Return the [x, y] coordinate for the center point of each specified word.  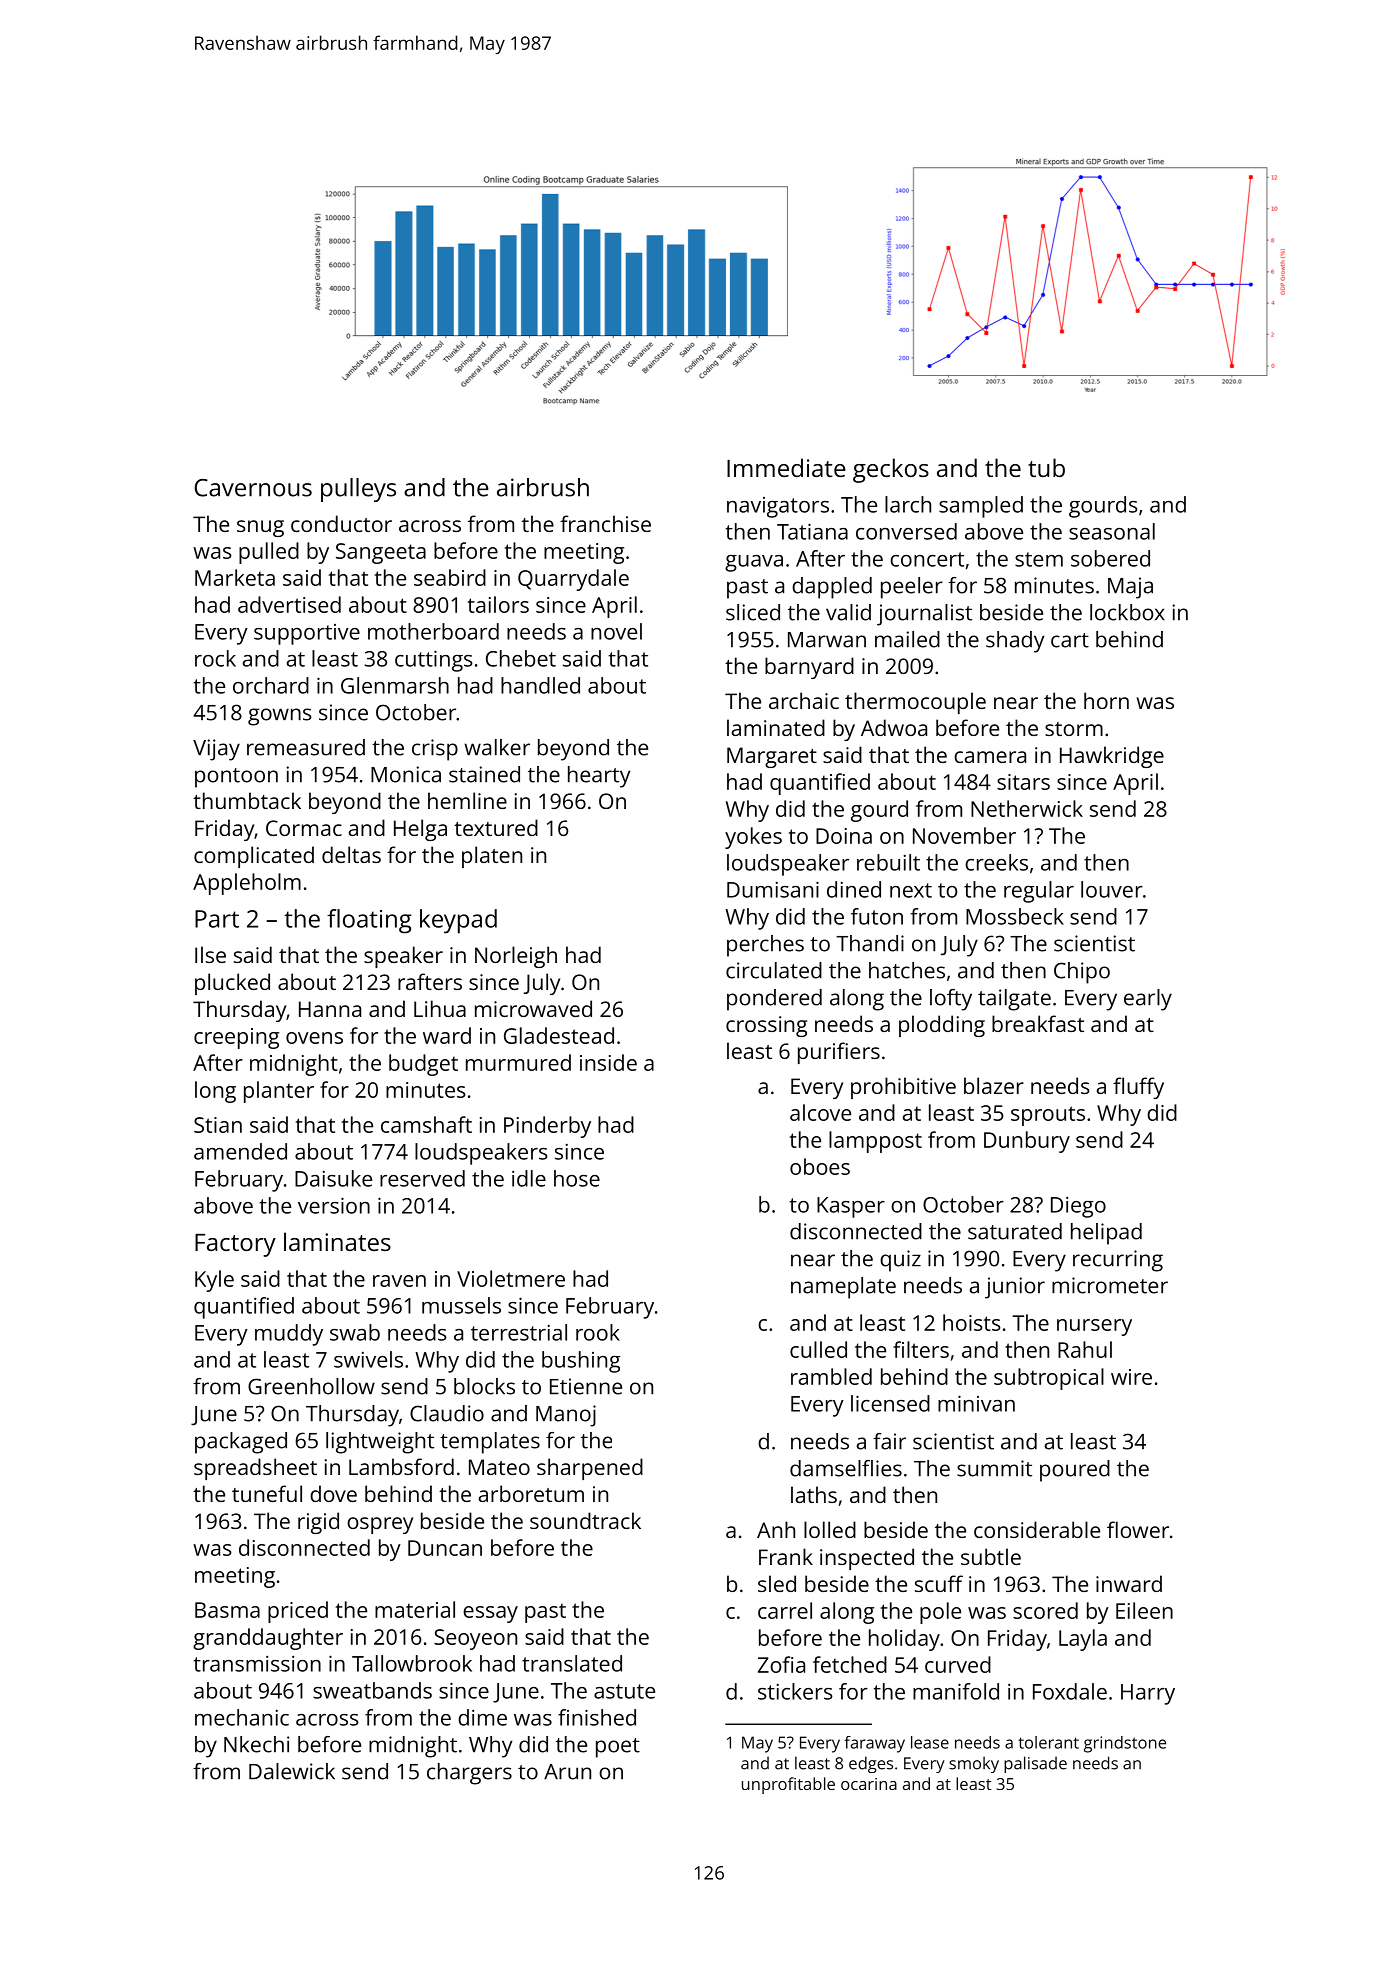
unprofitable [788, 1785]
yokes [753, 838]
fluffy [1138, 1088]
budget [423, 1065]
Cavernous [253, 488]
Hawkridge [1112, 757]
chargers [469, 1774]
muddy [289, 1335]
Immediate [786, 467]
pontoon [236, 778]
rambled [831, 1376]
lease [930, 1742]
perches [765, 946]
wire [1131, 1377]
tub [1046, 467]
